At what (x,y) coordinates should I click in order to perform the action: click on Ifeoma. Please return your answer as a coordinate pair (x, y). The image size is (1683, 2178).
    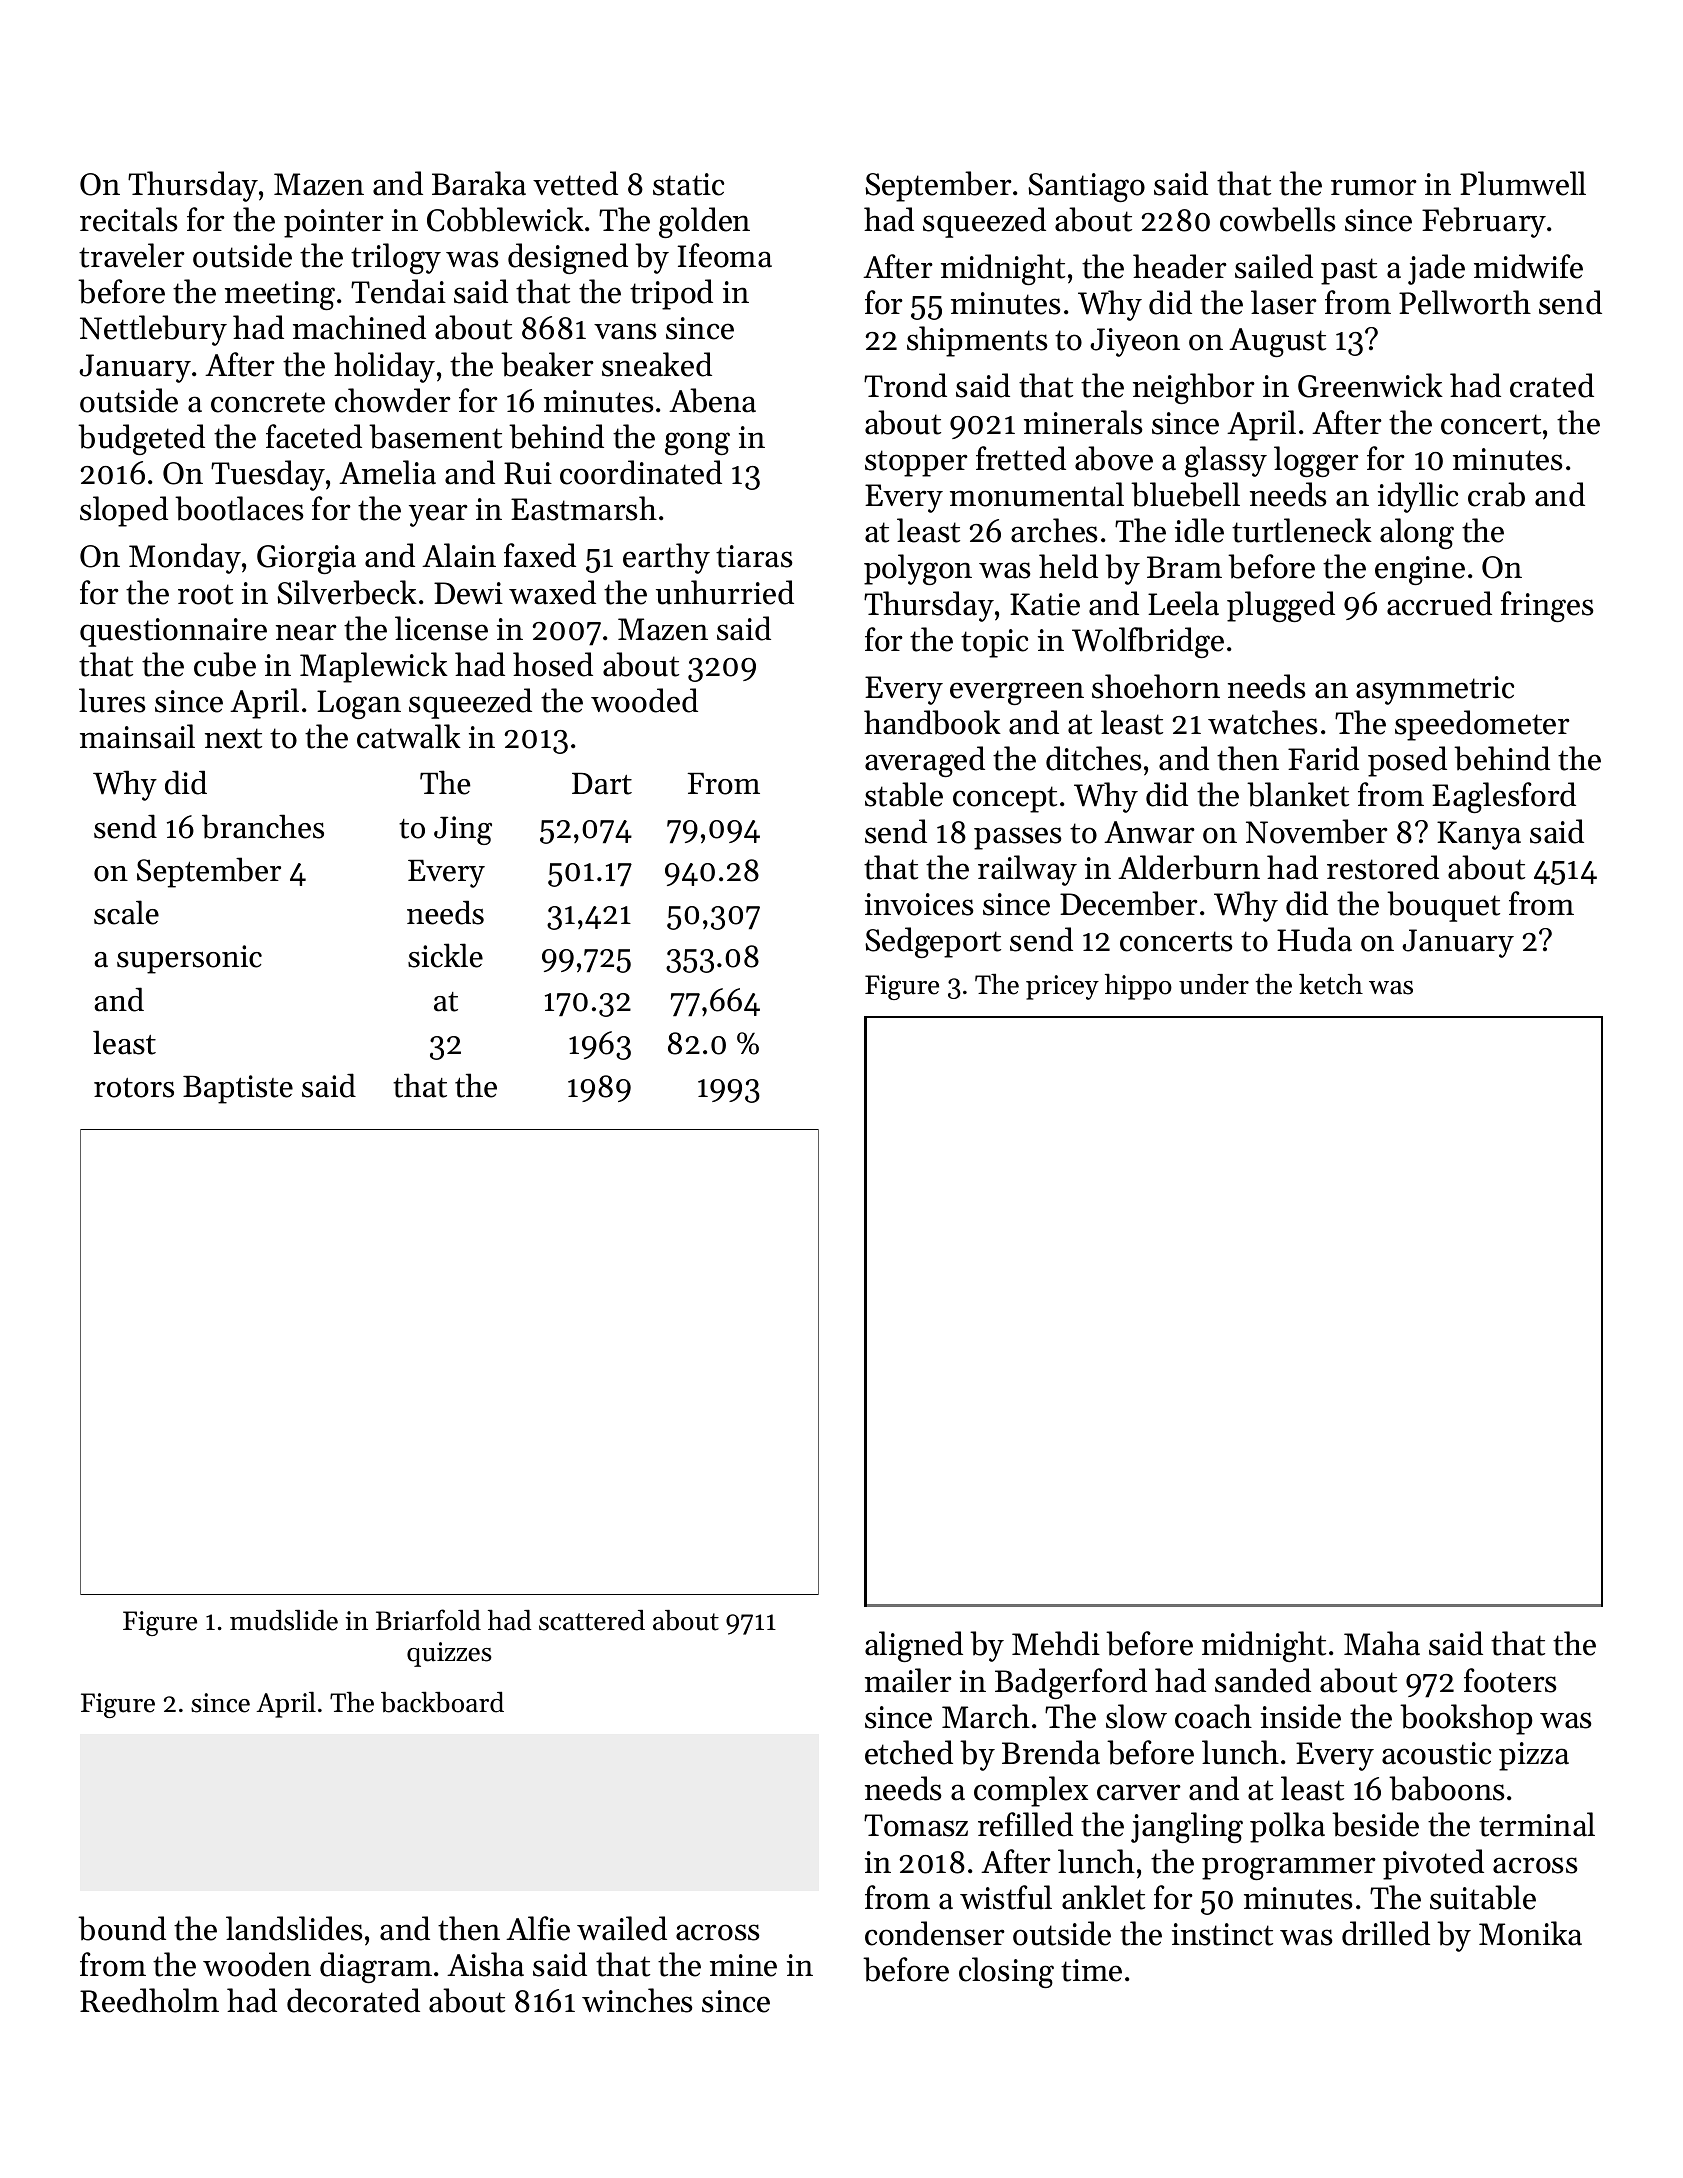
    Looking at the image, I should click on (724, 255).
